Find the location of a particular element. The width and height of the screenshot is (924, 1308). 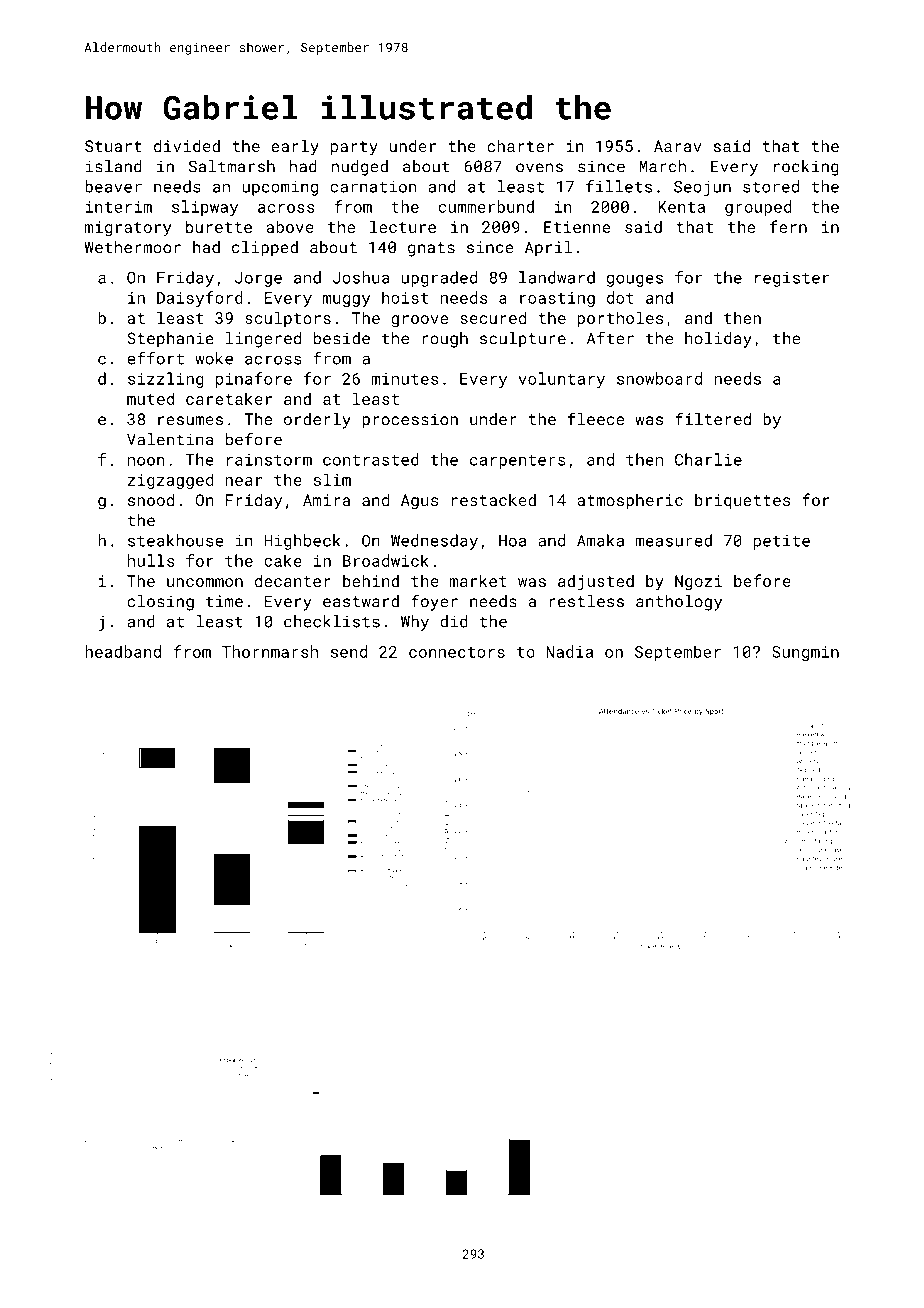

gnats is located at coordinates (431, 249).
